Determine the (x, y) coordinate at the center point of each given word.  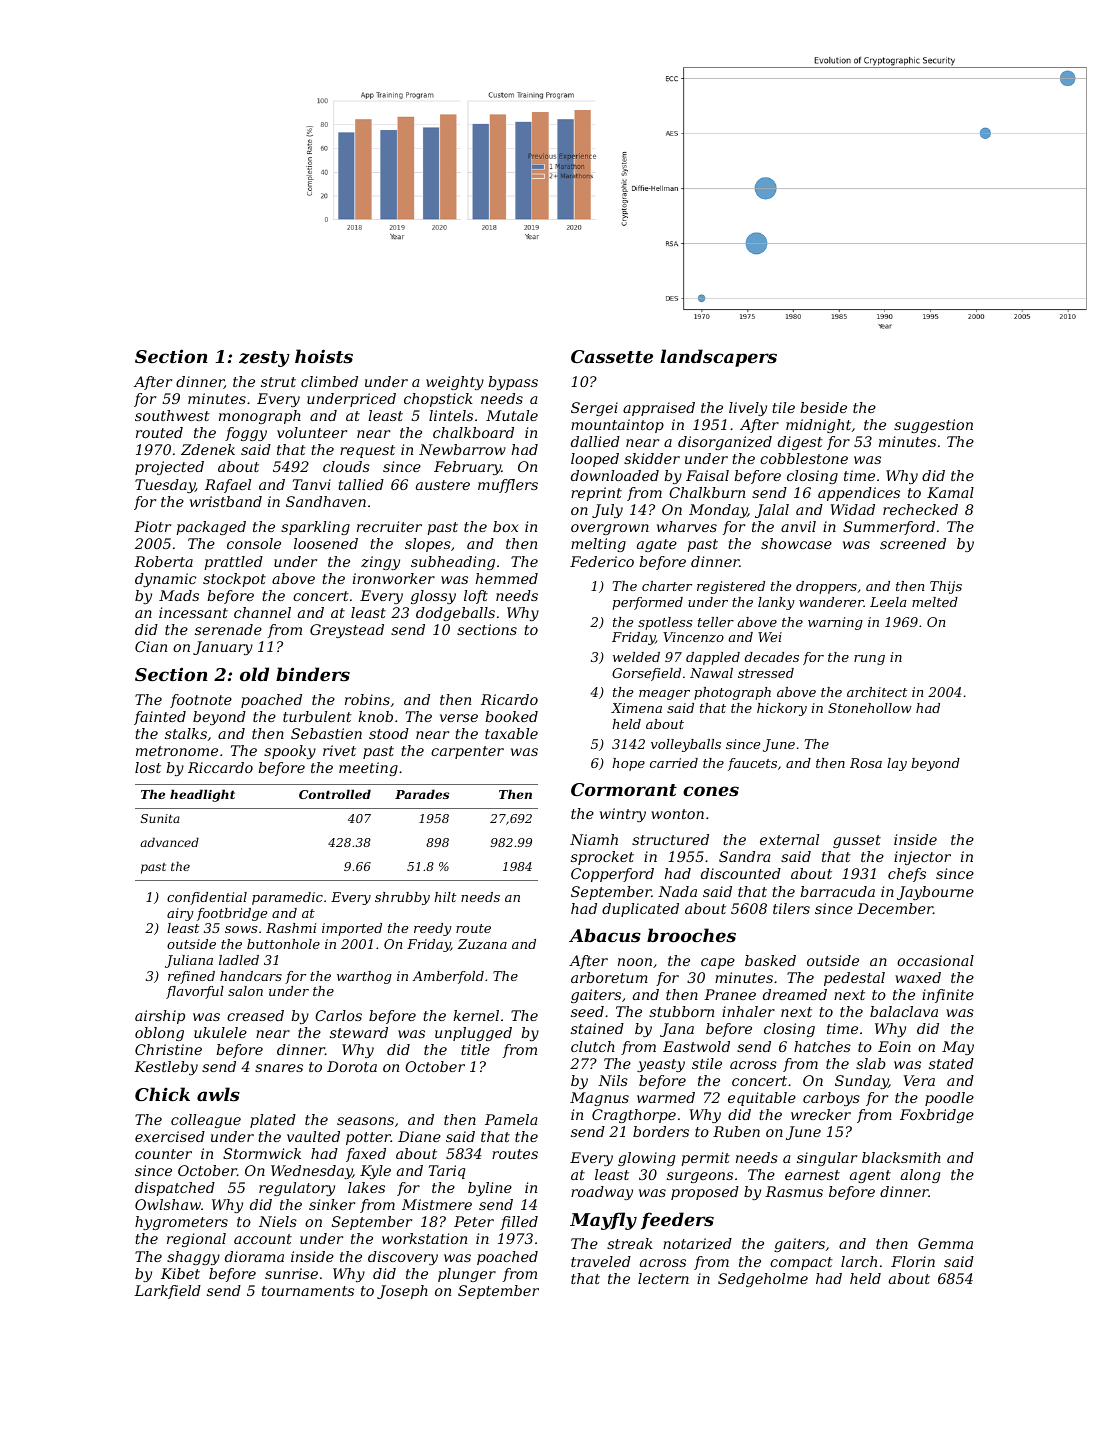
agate (657, 545)
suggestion (933, 426)
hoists (324, 356)
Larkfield (167, 1292)
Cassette (612, 356)
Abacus (605, 935)
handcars (251, 976)
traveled (601, 1261)
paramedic (287, 898)
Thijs (946, 587)
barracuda (837, 891)
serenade (228, 629)
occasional (935, 960)
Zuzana (482, 944)
